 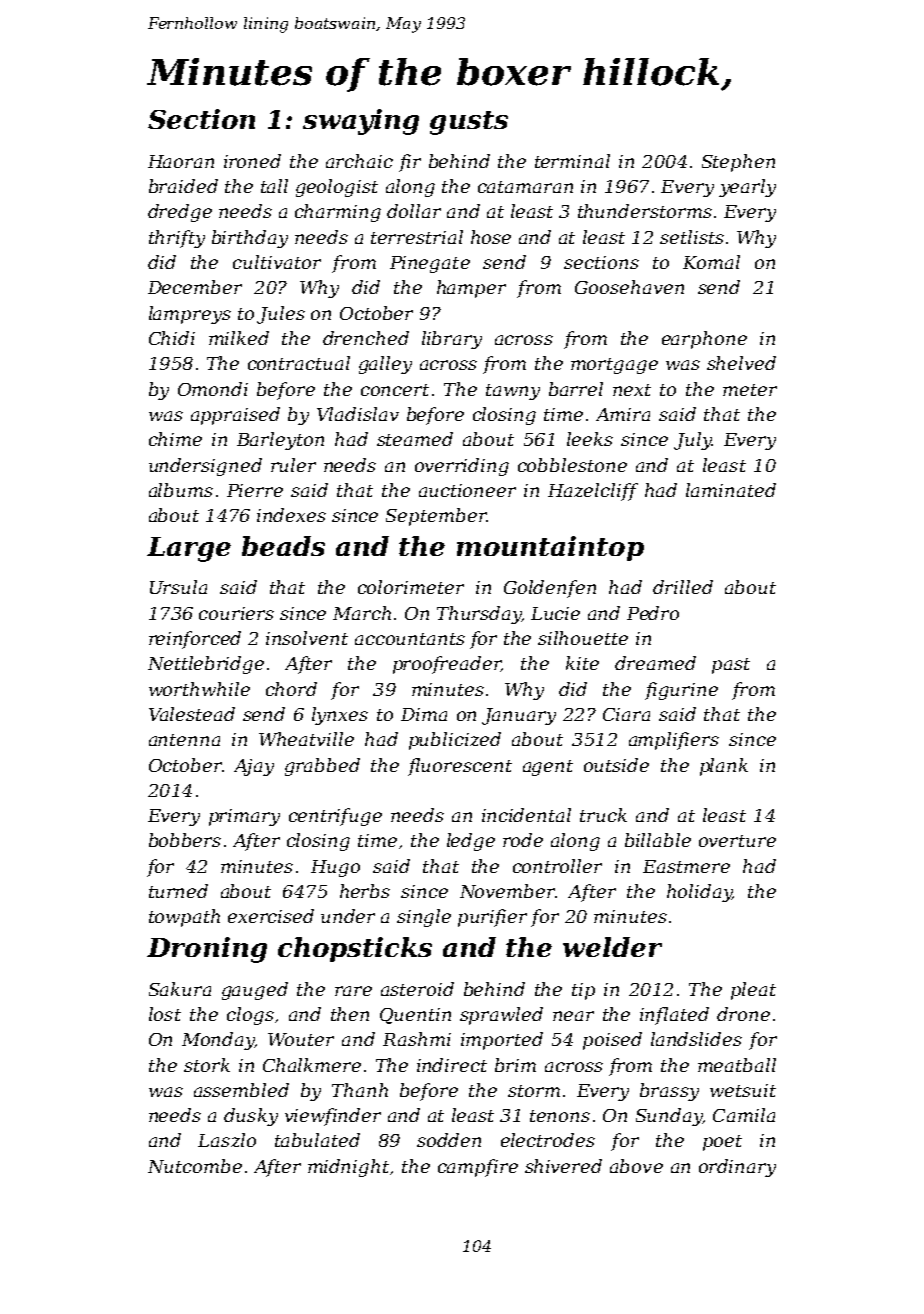 What do you see at coordinates (741, 363) in the document?
I see `shelved` at bounding box center [741, 363].
